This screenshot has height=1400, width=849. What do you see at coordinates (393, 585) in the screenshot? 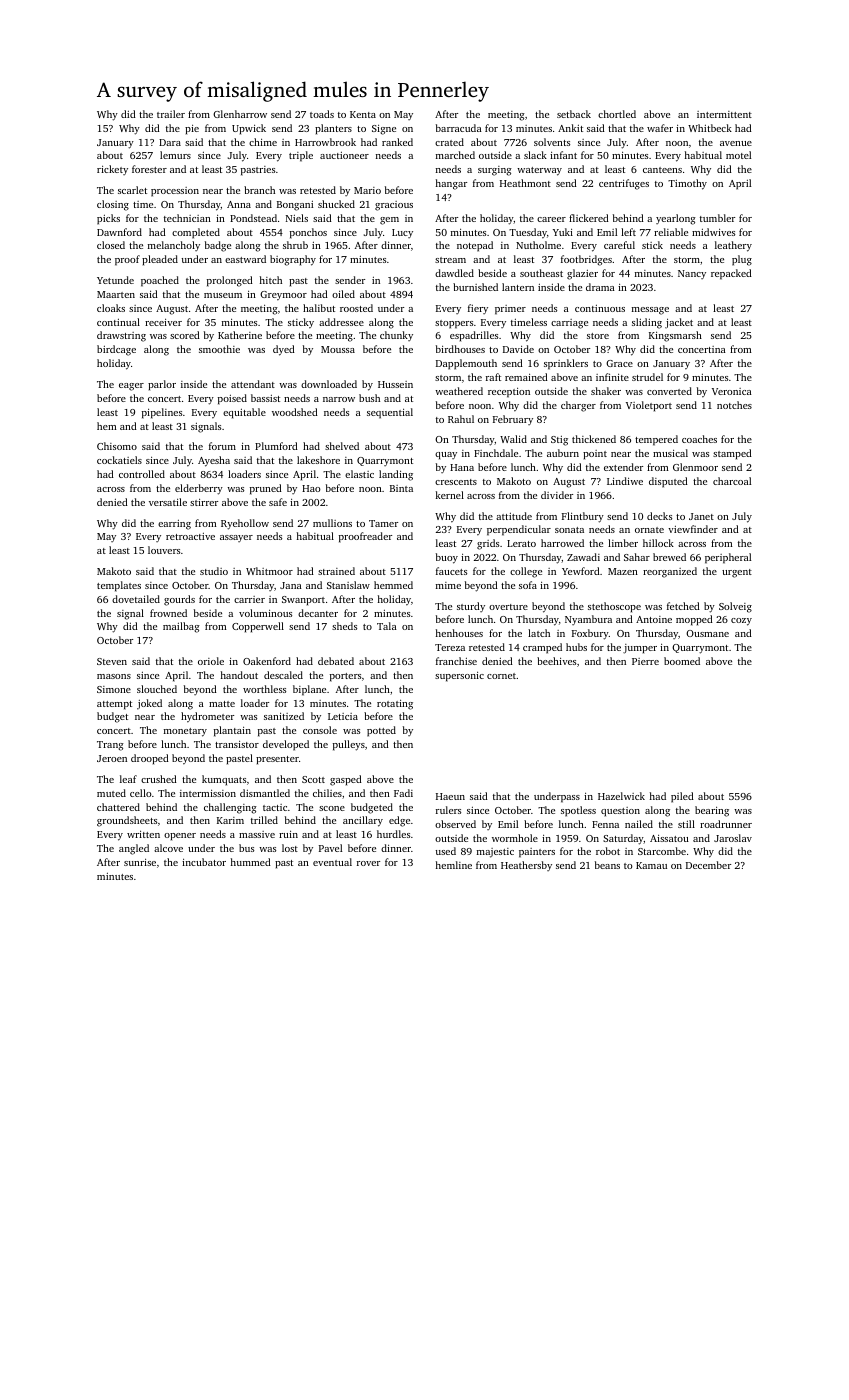
I see `hemmed` at bounding box center [393, 585].
